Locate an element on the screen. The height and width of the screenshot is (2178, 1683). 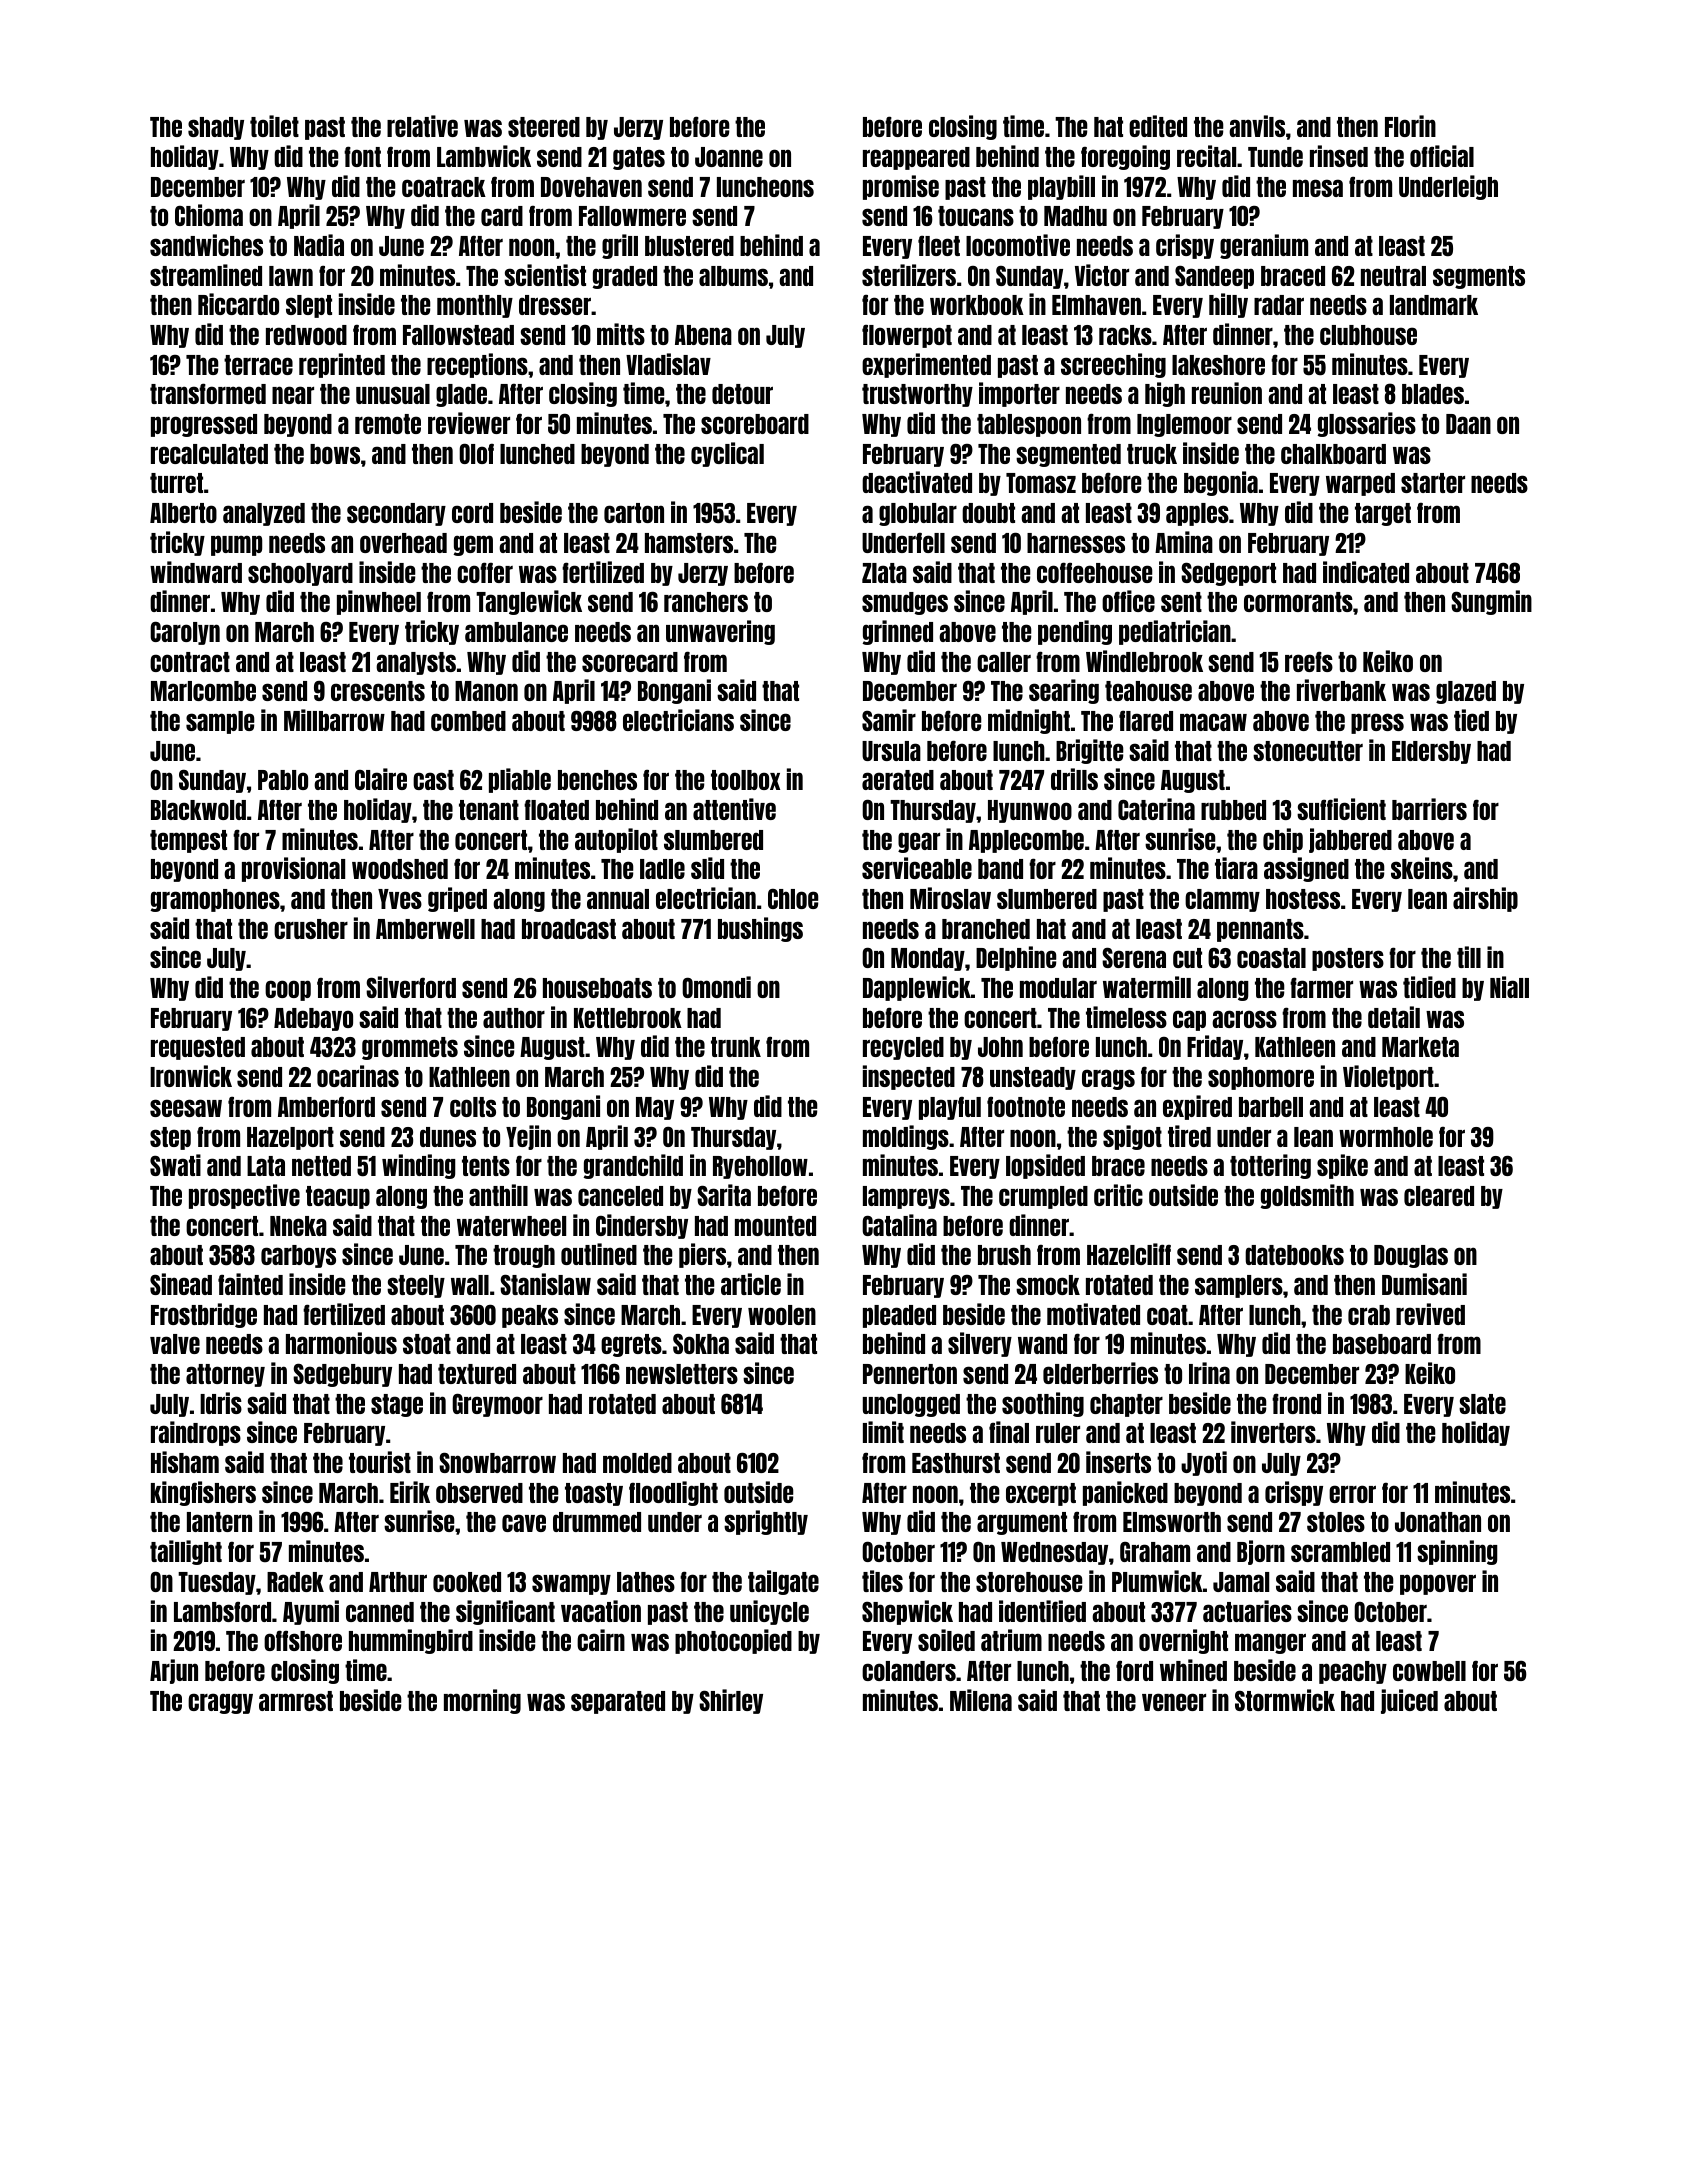
tired is located at coordinates (1189, 1136).
